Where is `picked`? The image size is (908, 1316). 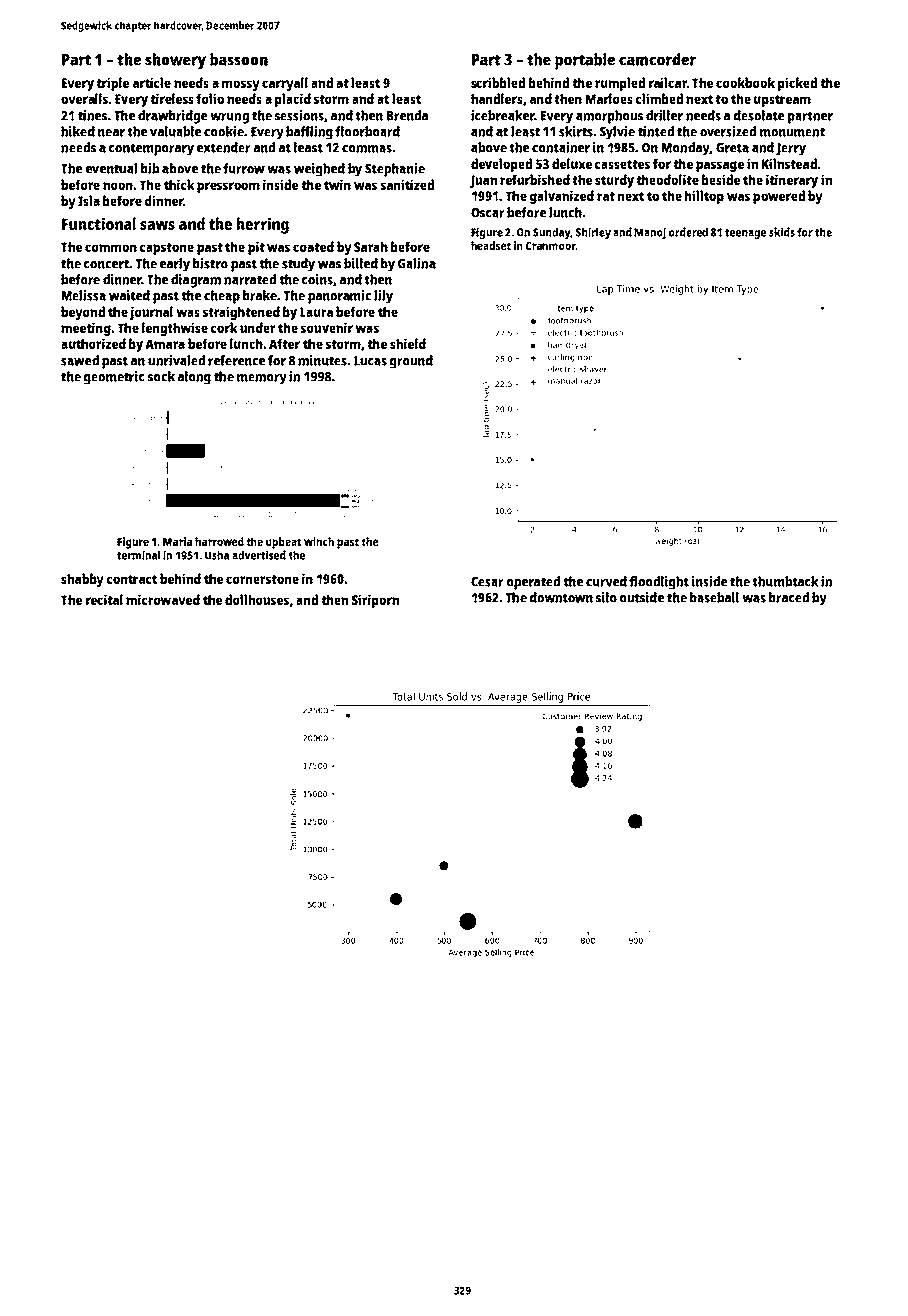
picked is located at coordinates (797, 84).
